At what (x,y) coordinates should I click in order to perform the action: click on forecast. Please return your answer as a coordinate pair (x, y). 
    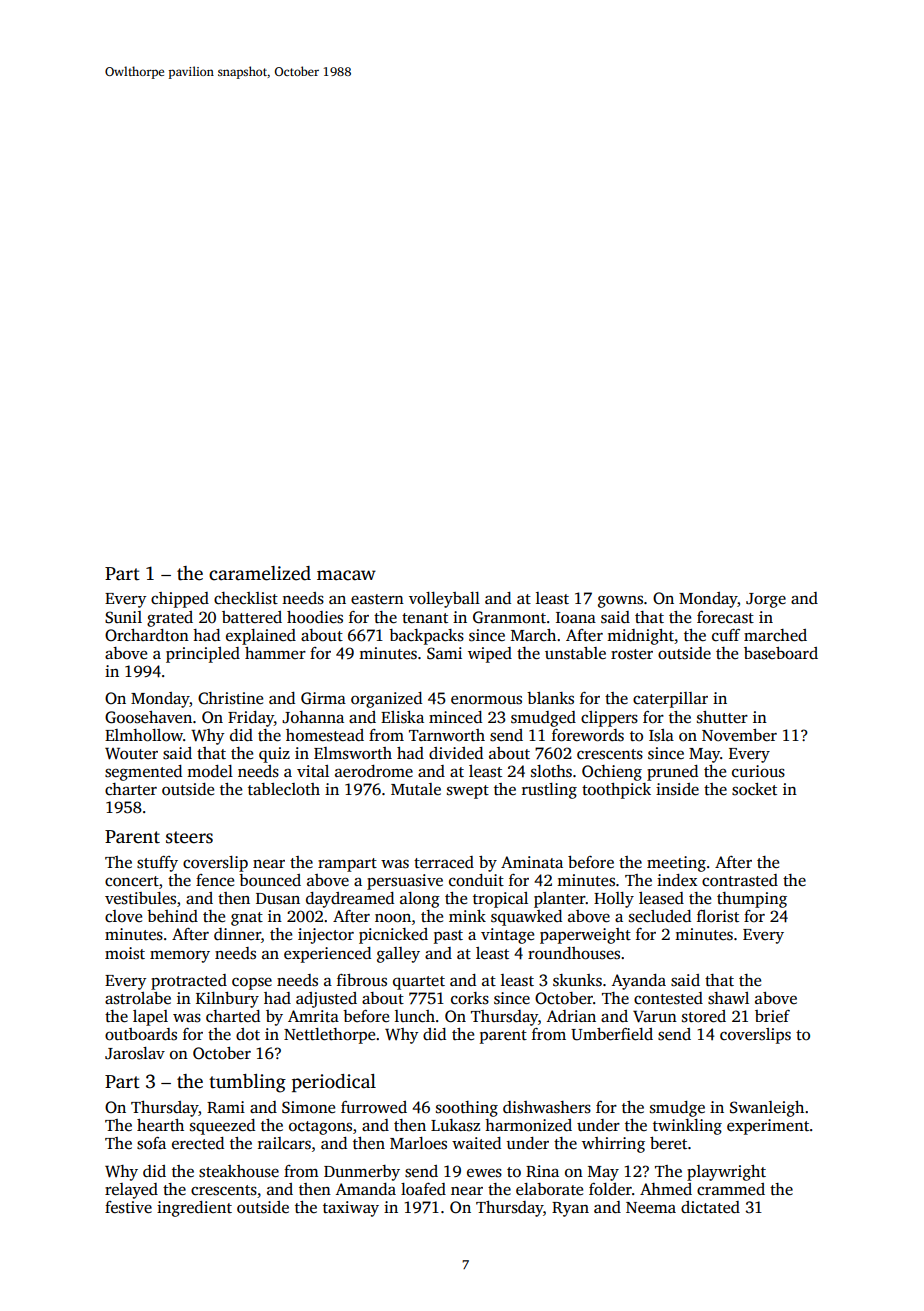
    Looking at the image, I should click on (725, 617).
